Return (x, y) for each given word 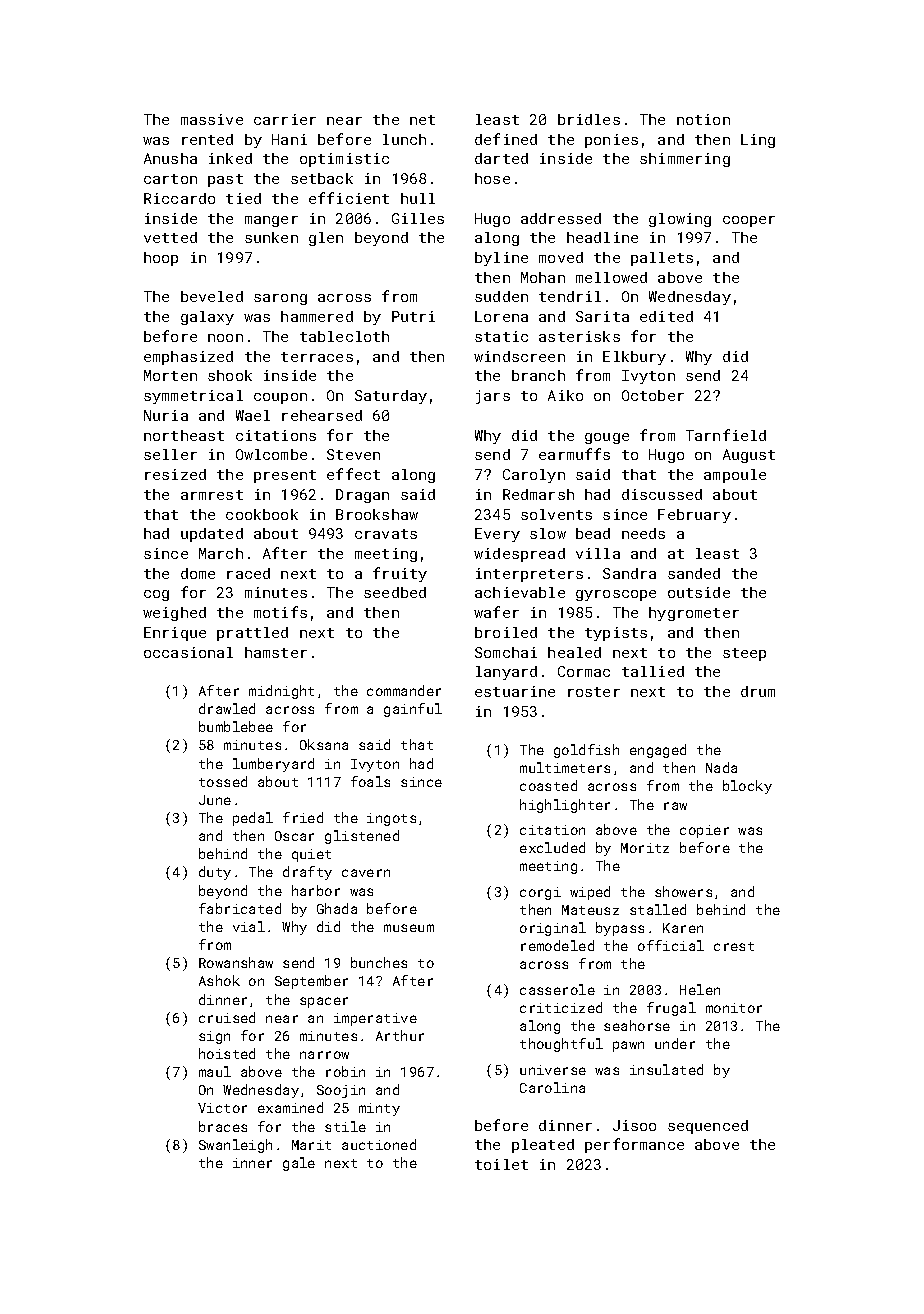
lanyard (506, 673)
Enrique (175, 634)
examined (290, 1107)
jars (493, 397)
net (422, 120)
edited (666, 316)
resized (175, 474)
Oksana (324, 744)
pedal (253, 819)
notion (703, 119)
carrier (285, 119)
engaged (658, 751)
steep (744, 654)
